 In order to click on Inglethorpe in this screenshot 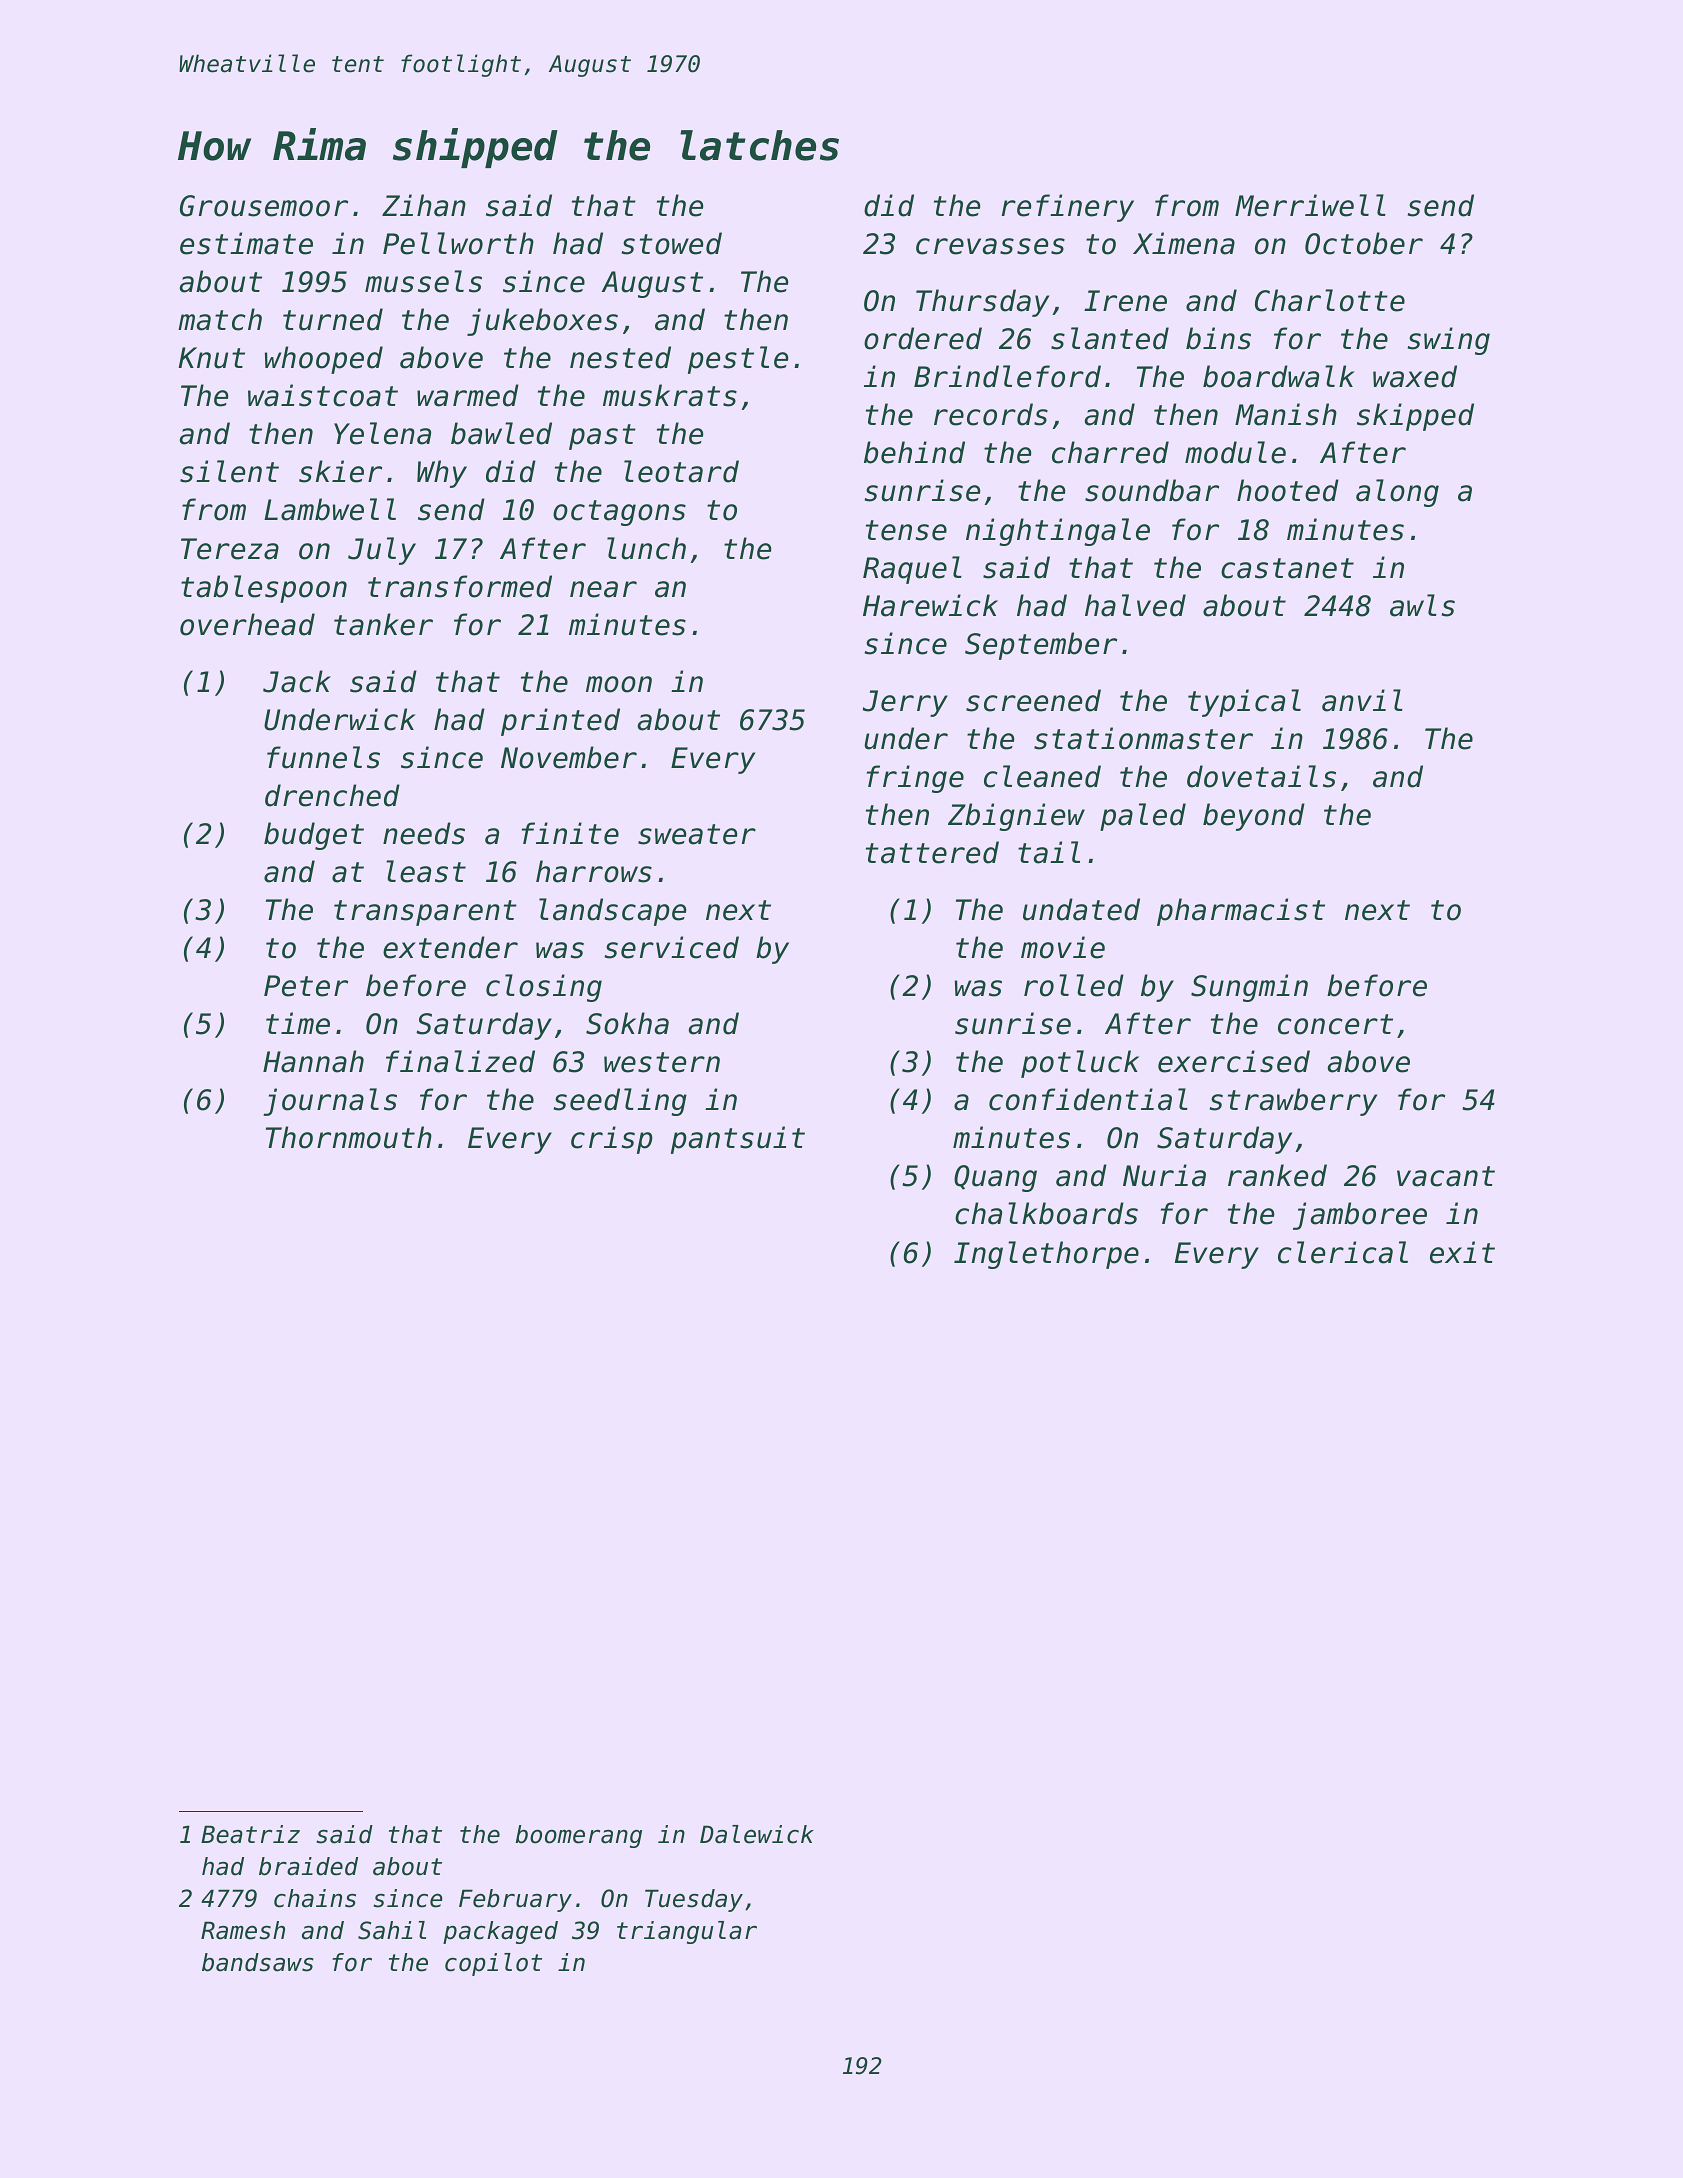, I will do `click(1046, 1255)`.
